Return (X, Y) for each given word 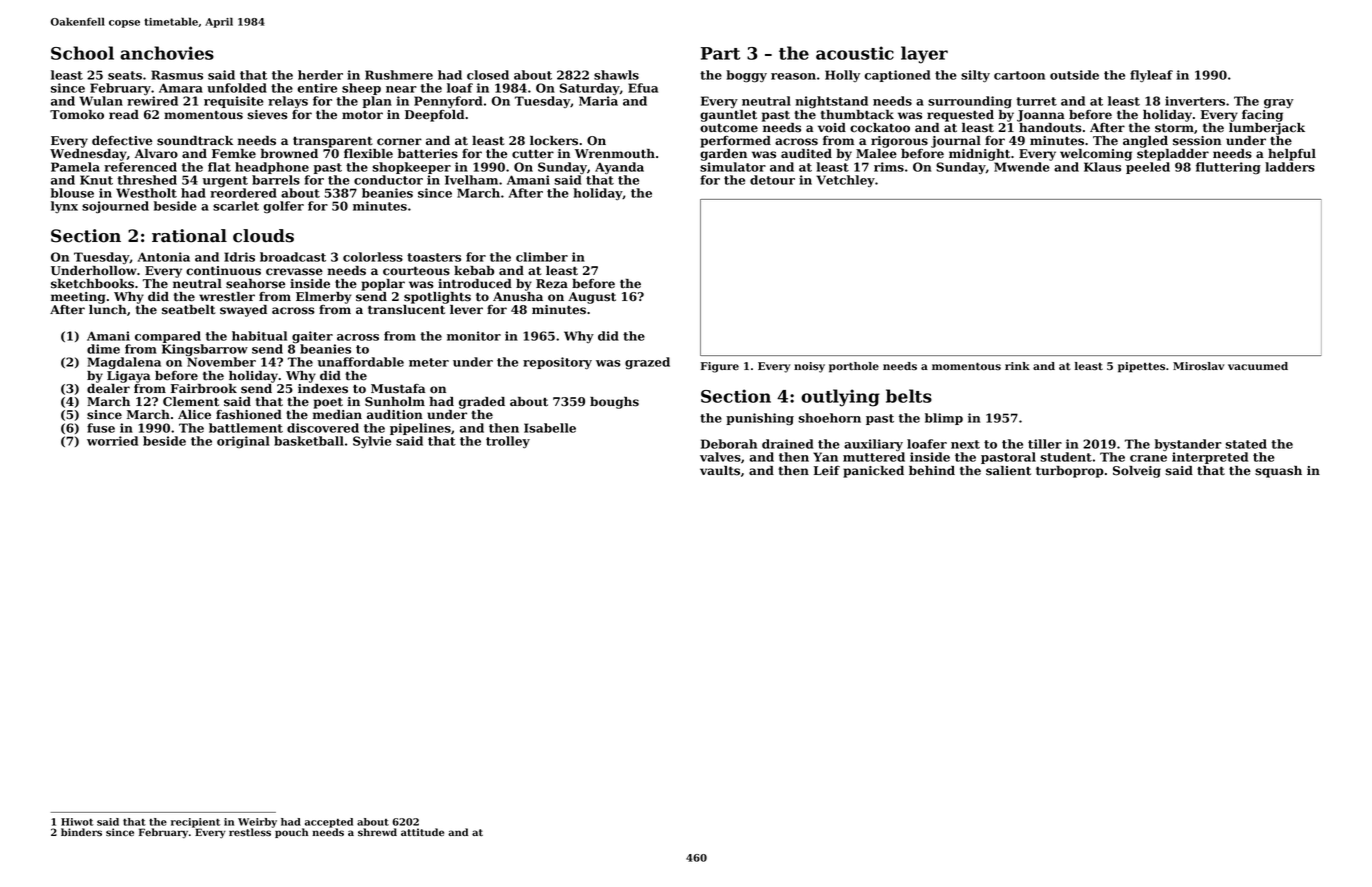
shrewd (377, 832)
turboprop (1070, 472)
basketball (309, 441)
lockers (554, 141)
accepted (329, 823)
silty (975, 76)
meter (429, 362)
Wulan (101, 101)
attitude (422, 832)
